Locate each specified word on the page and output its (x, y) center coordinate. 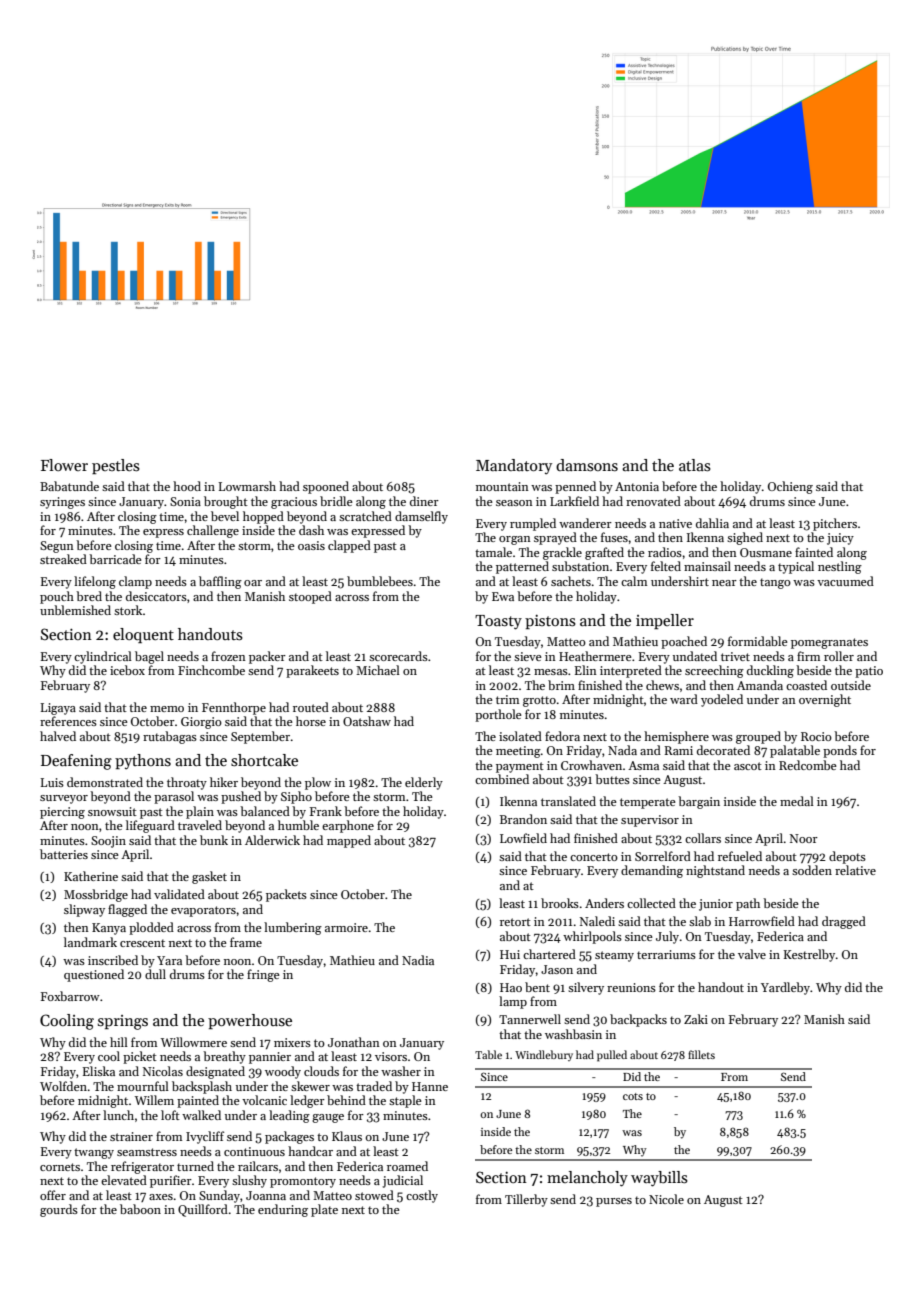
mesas (551, 672)
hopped (263, 517)
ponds (840, 751)
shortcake (264, 760)
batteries (64, 854)
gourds (59, 1210)
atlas (695, 465)
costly (422, 1196)
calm (634, 581)
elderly (424, 783)
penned (575, 487)
